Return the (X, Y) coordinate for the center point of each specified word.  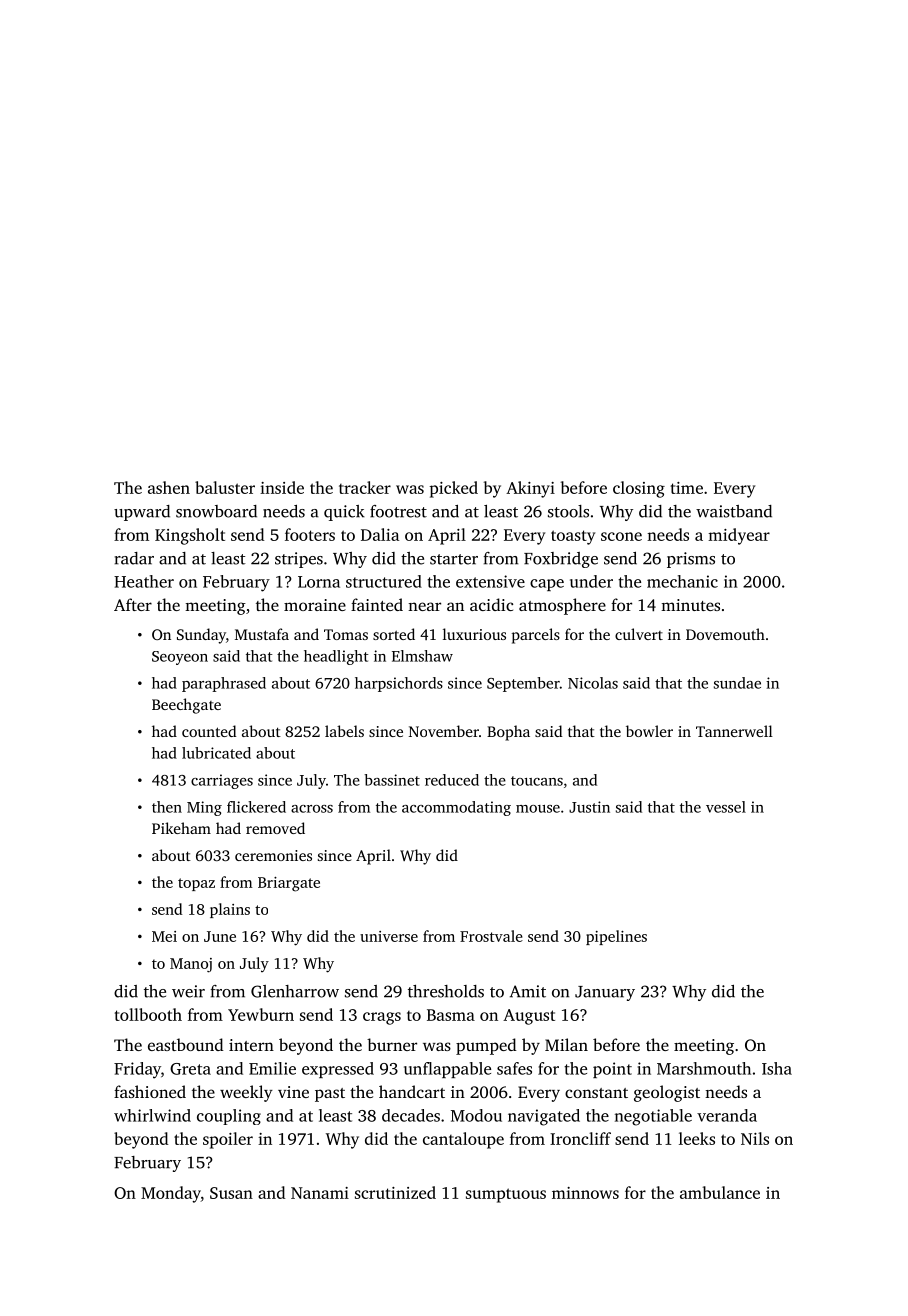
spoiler (228, 1140)
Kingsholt (190, 536)
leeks (697, 1138)
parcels (536, 636)
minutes (690, 605)
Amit (528, 991)
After (133, 604)
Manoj (191, 965)
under (591, 581)
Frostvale (491, 936)
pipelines (616, 937)
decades (411, 1115)
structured (384, 581)
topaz (196, 884)
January (605, 993)
